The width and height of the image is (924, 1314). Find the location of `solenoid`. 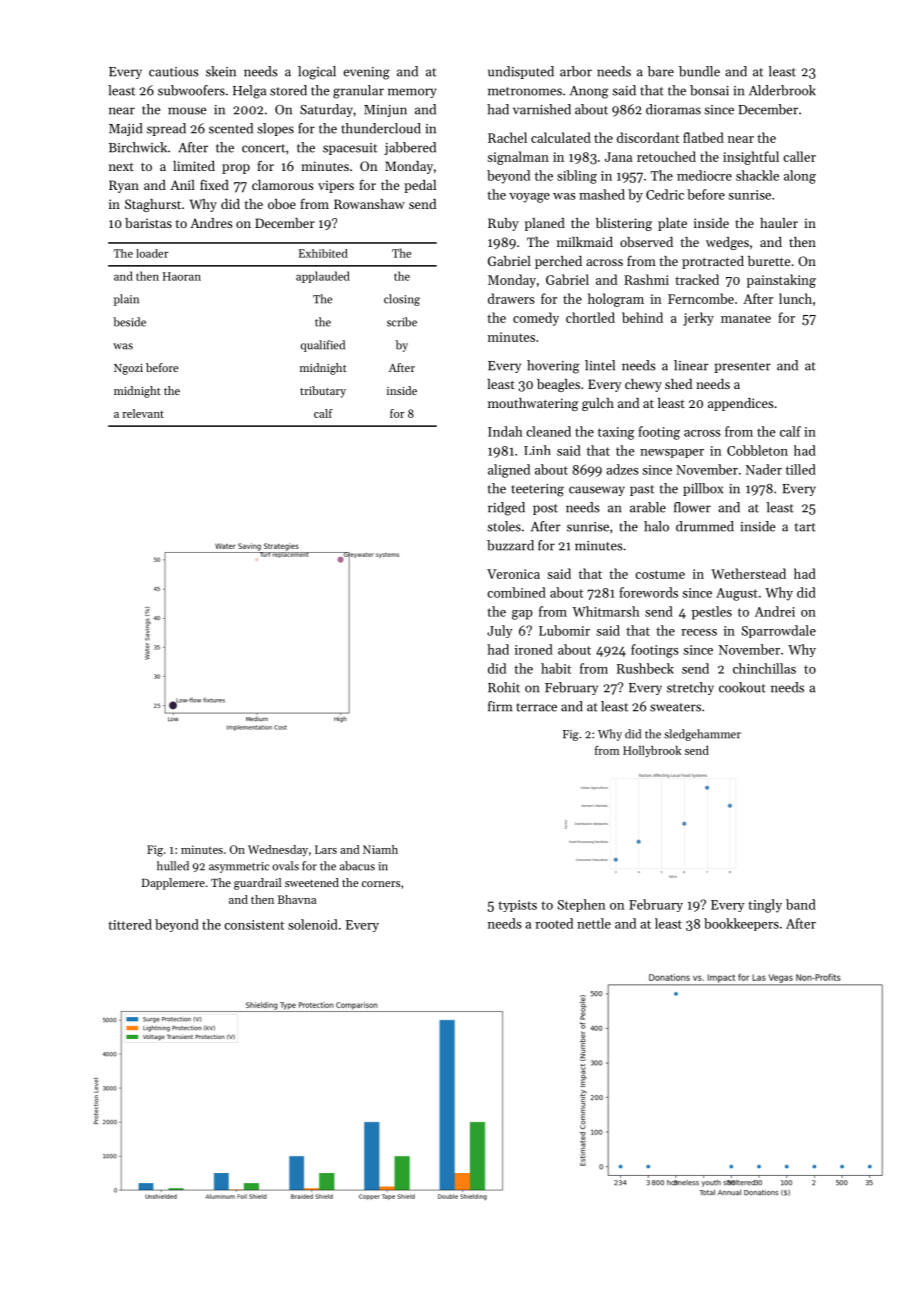

solenoid is located at coordinates (313, 924).
